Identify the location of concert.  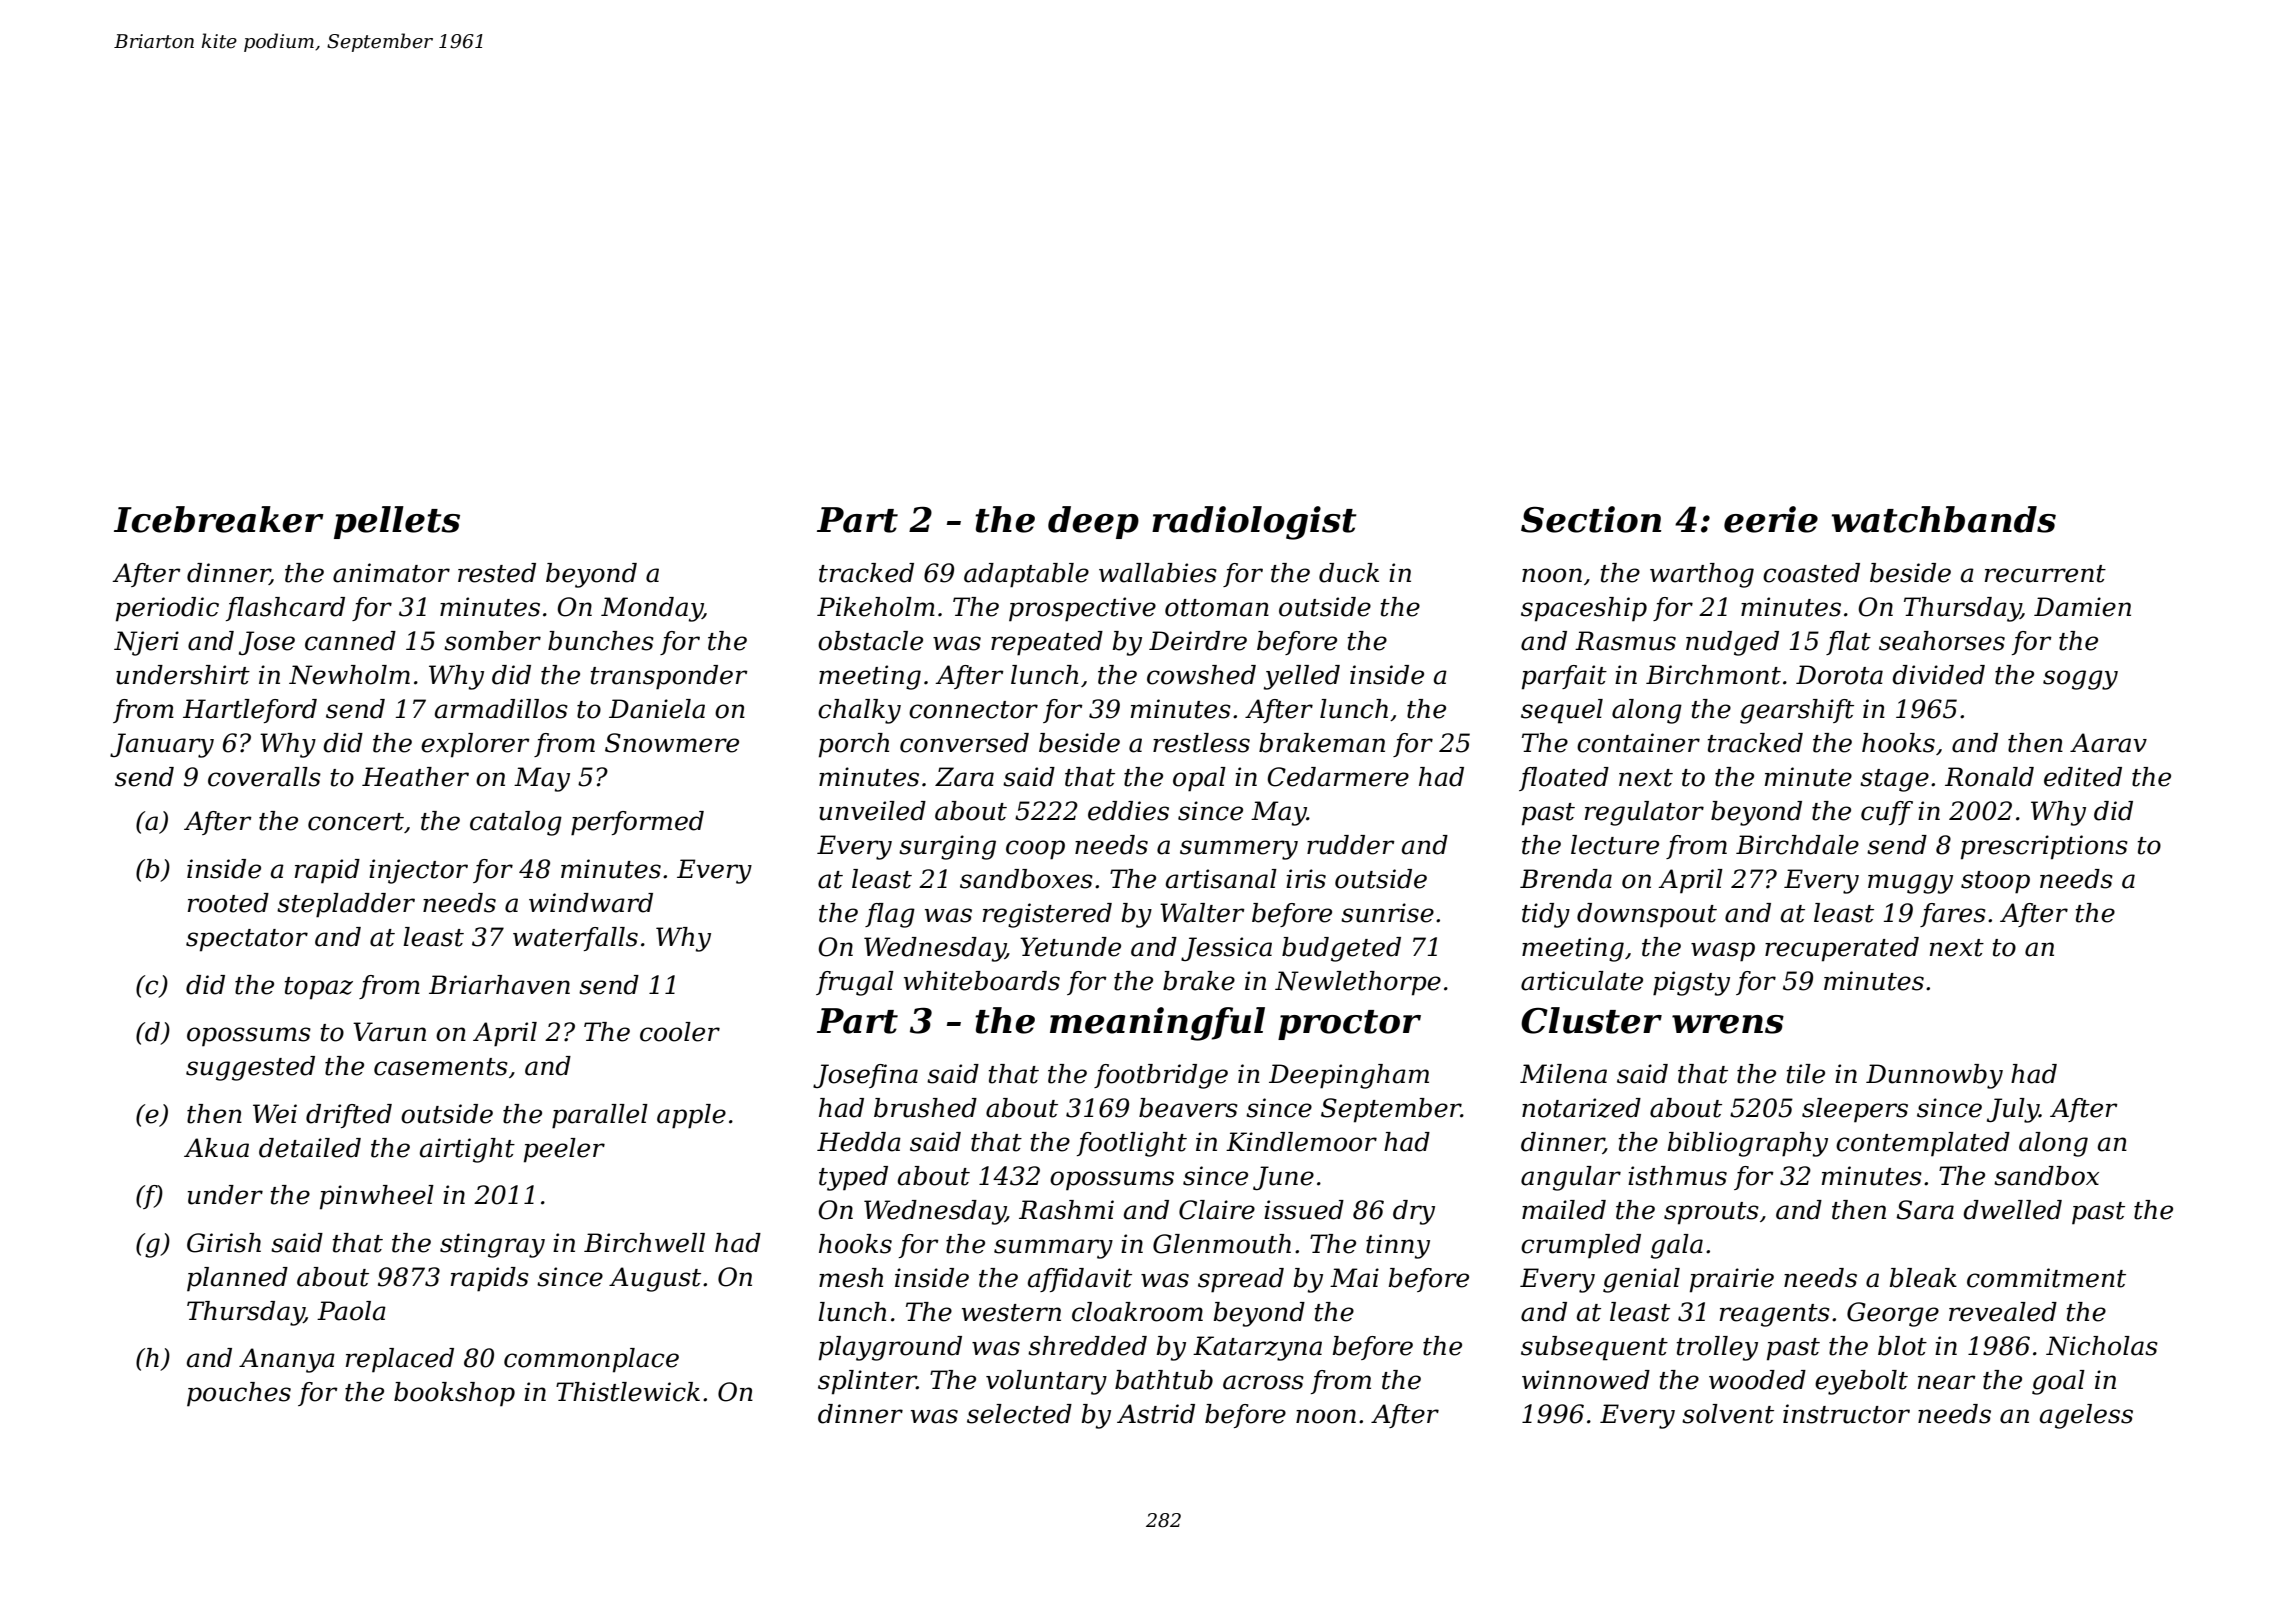
(356, 822).
